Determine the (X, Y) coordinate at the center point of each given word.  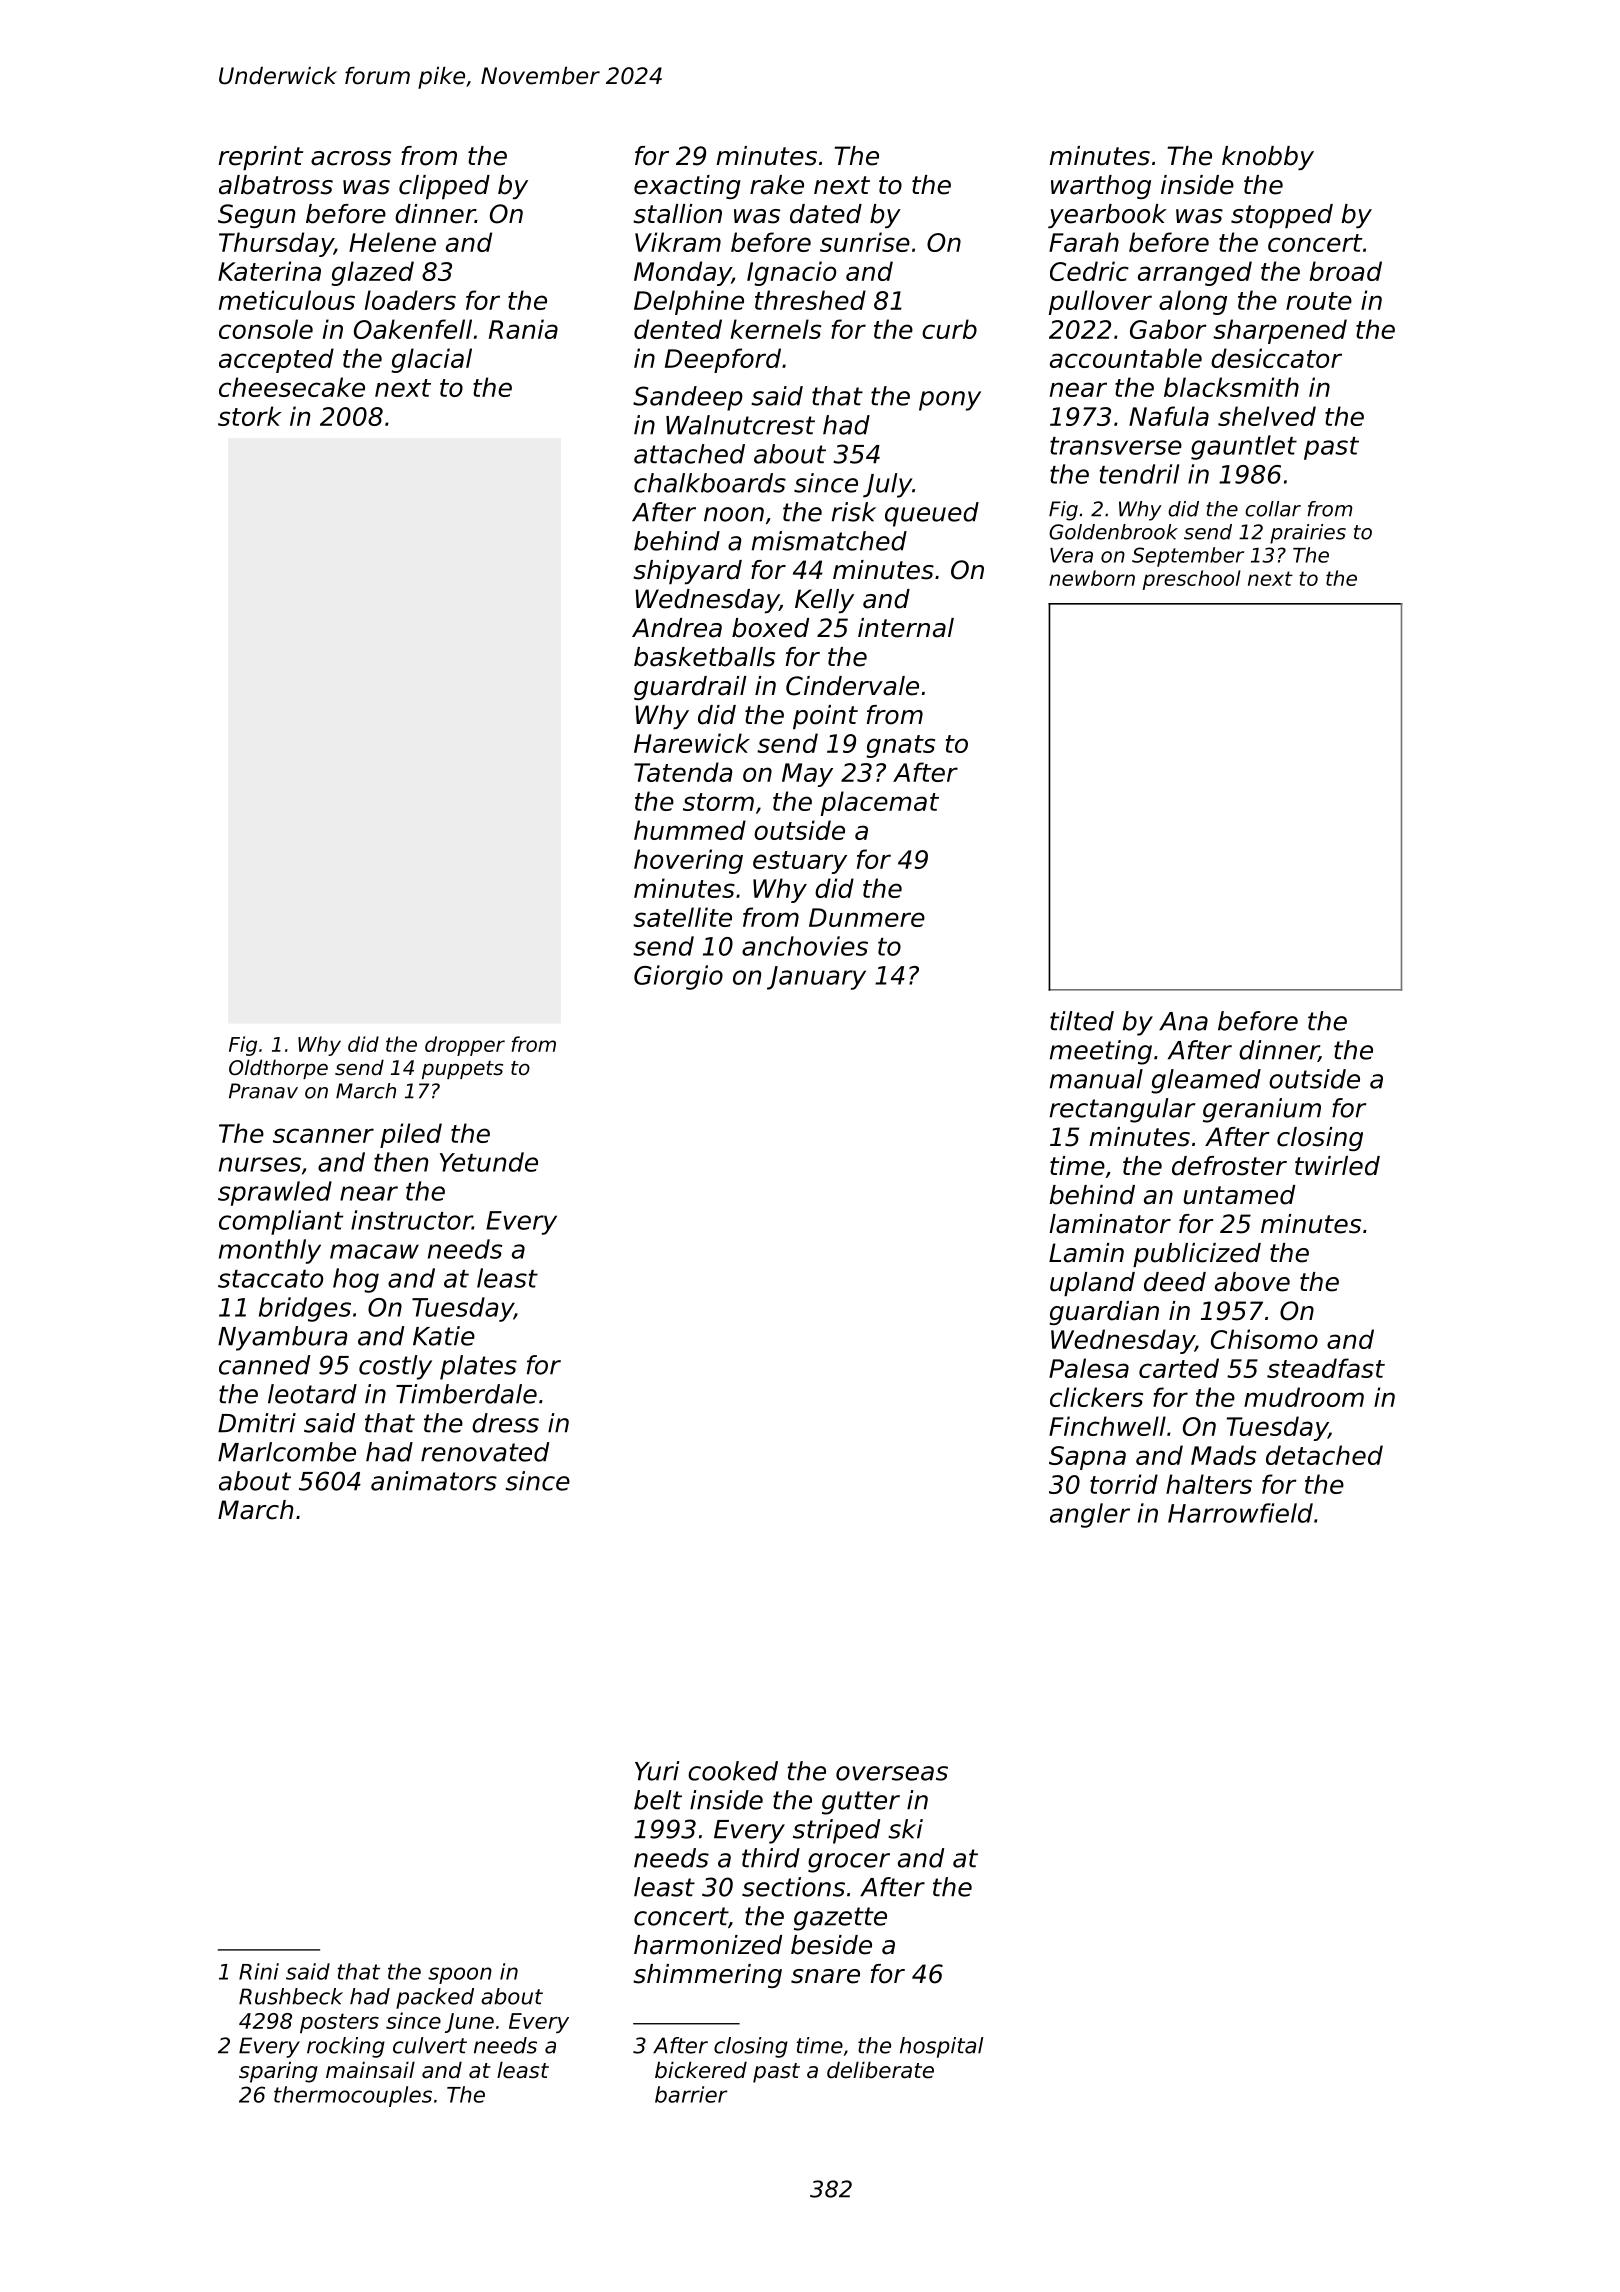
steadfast (1326, 1368)
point (825, 717)
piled (411, 1135)
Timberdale (466, 1394)
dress (505, 1423)
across (351, 158)
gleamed (1206, 1081)
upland (1092, 1284)
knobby (1268, 158)
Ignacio (791, 273)
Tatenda (683, 772)
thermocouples (353, 2096)
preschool (1192, 580)
